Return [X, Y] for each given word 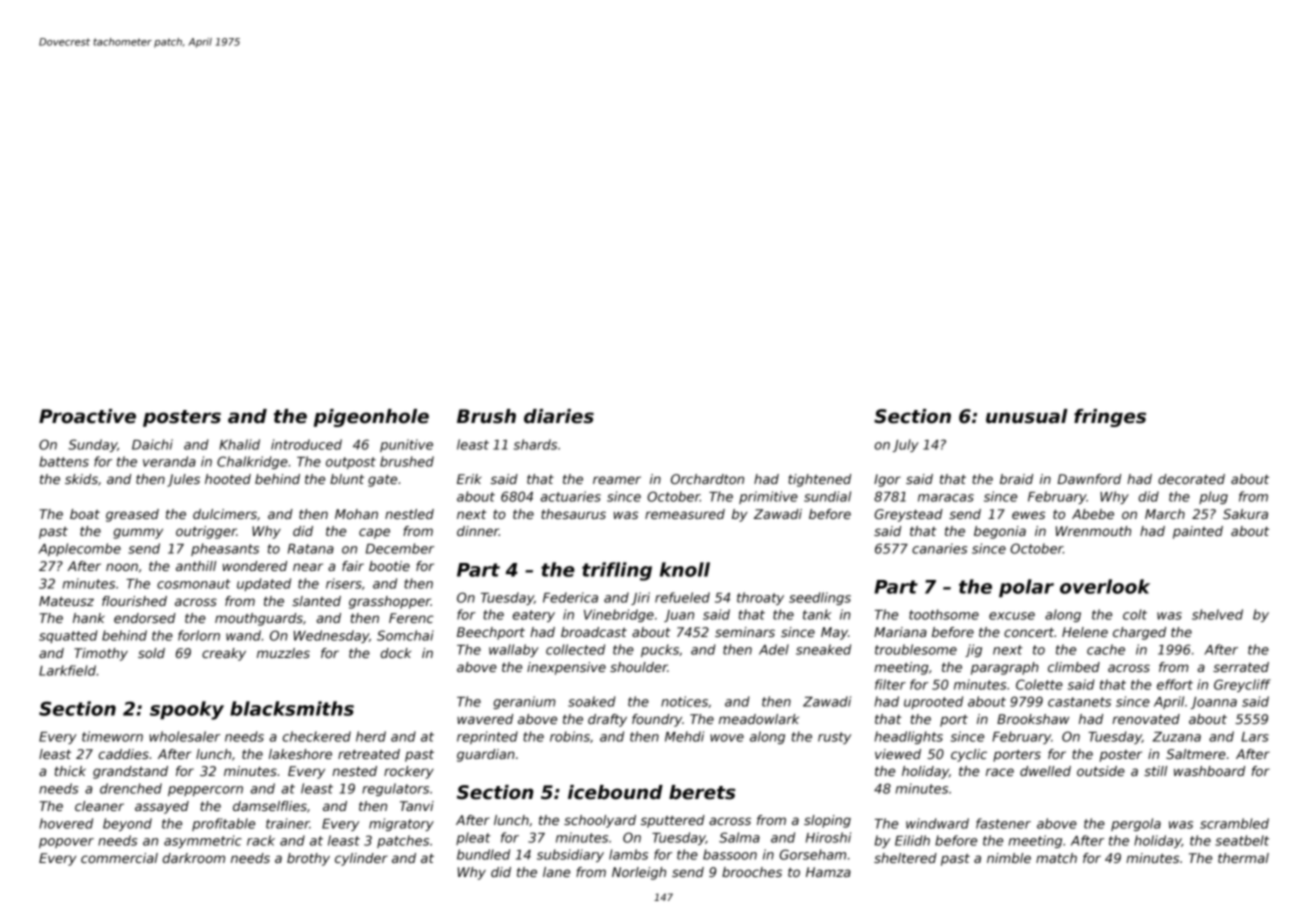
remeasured [685, 514]
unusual [1027, 416]
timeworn [112, 736]
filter [890, 684]
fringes [1110, 418]
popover [66, 843]
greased [132, 515]
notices [684, 701]
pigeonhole [371, 418]
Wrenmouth [1093, 531]
